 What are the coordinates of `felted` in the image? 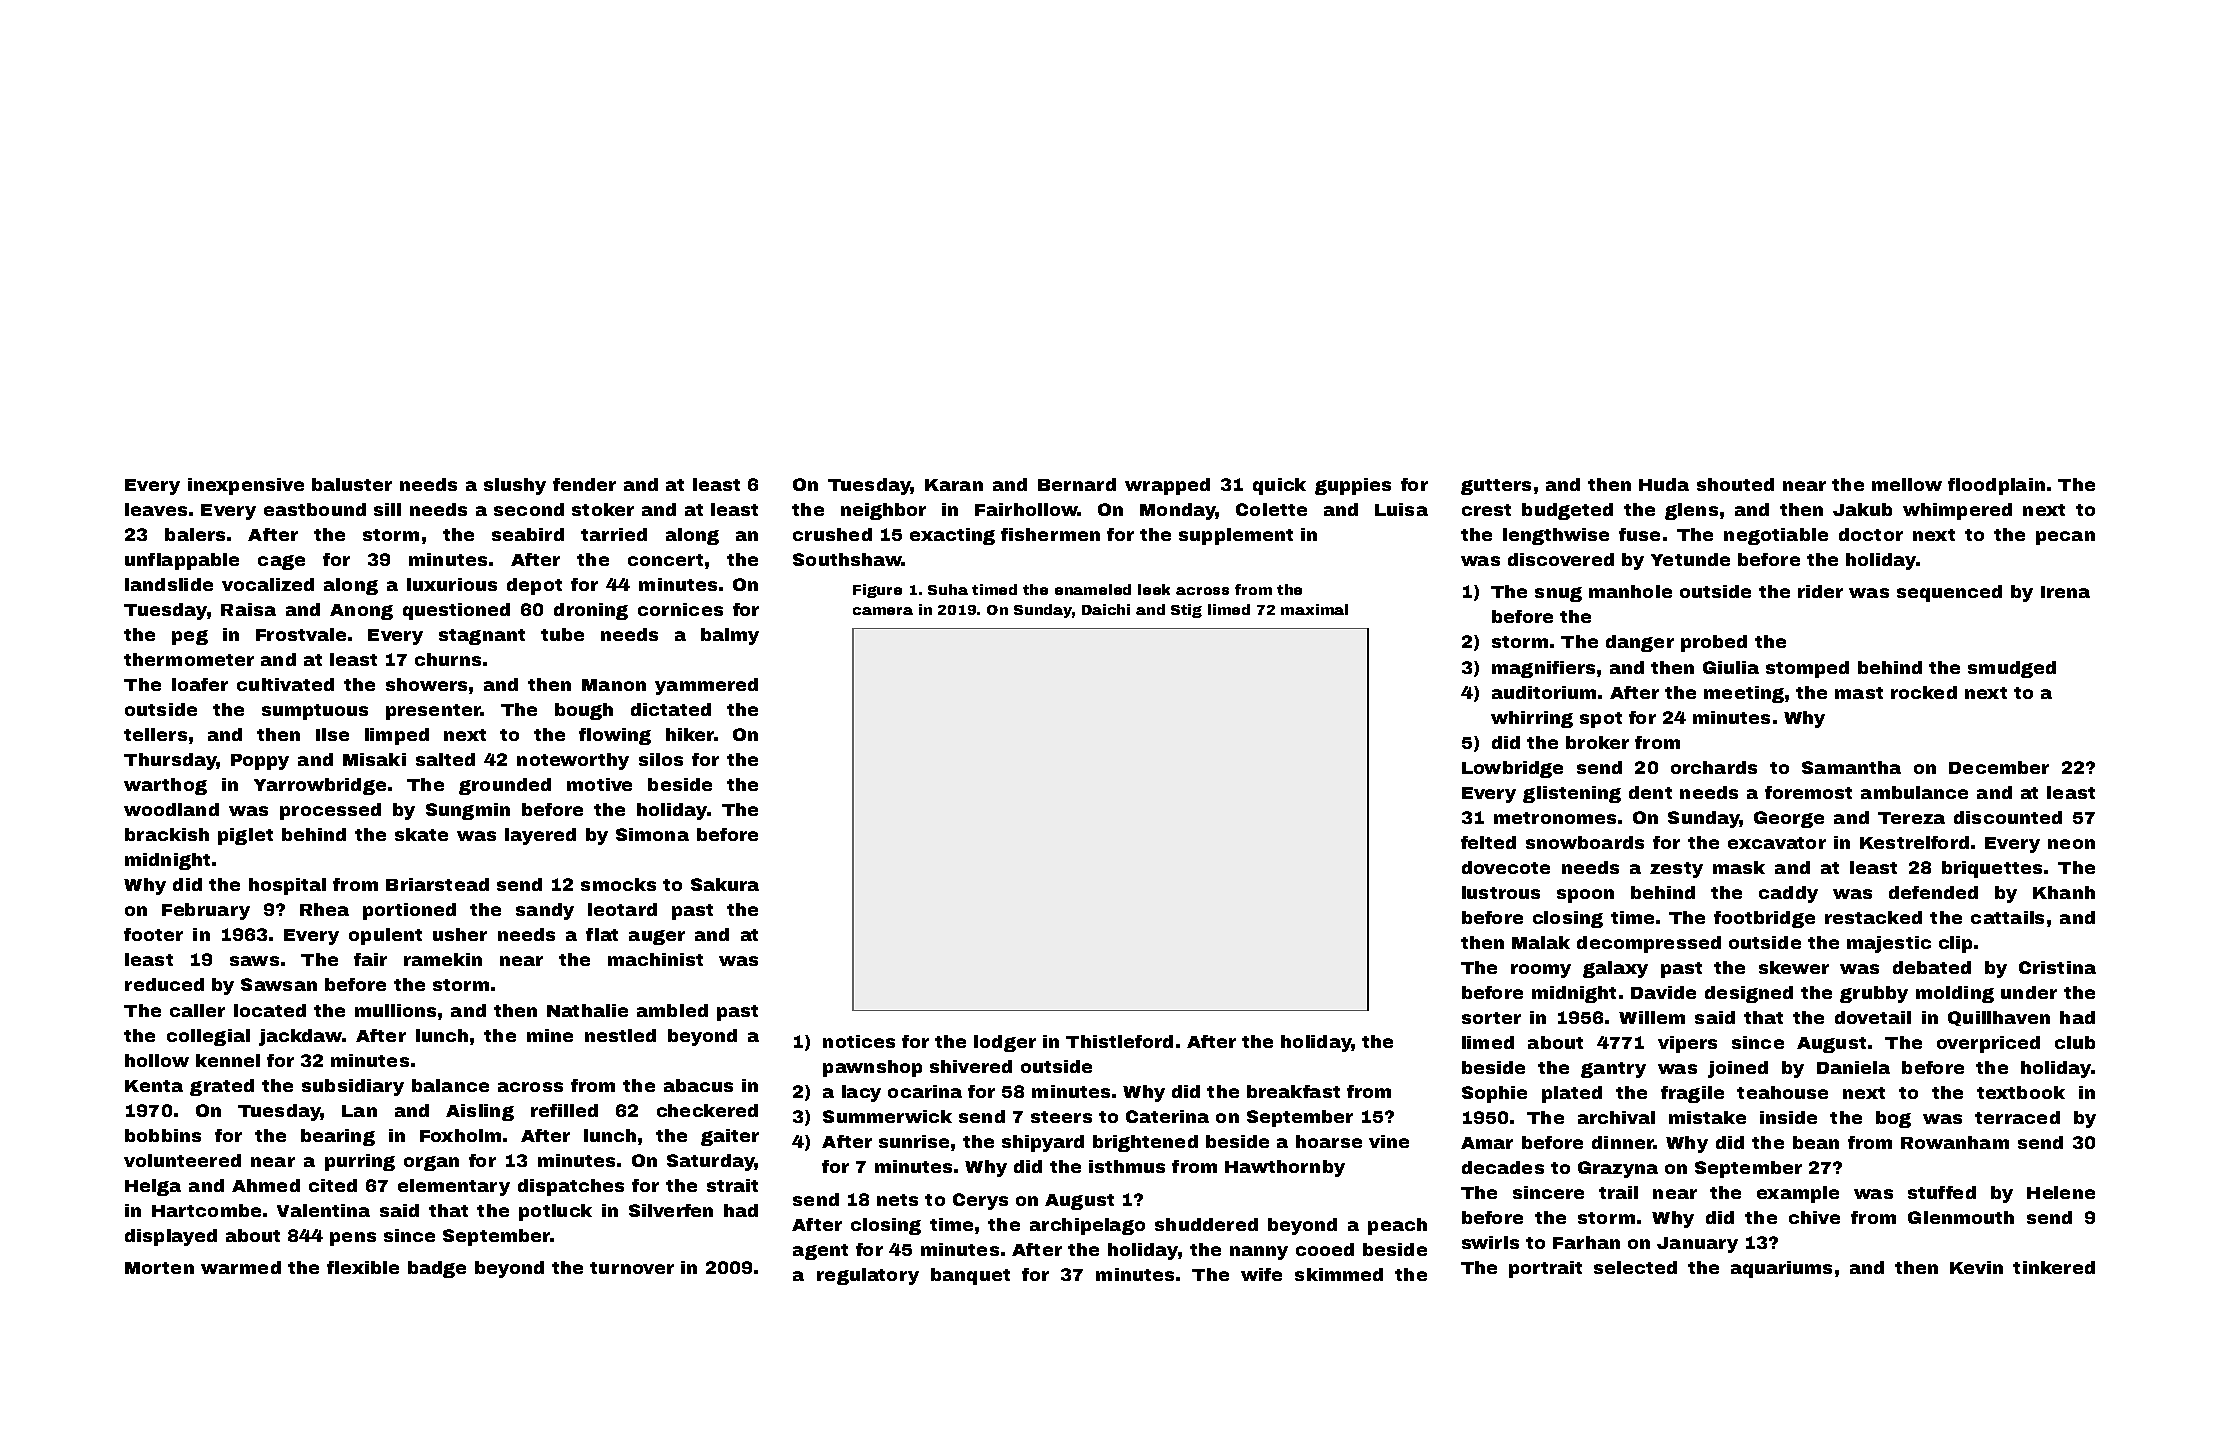 It's located at (1488, 842).
